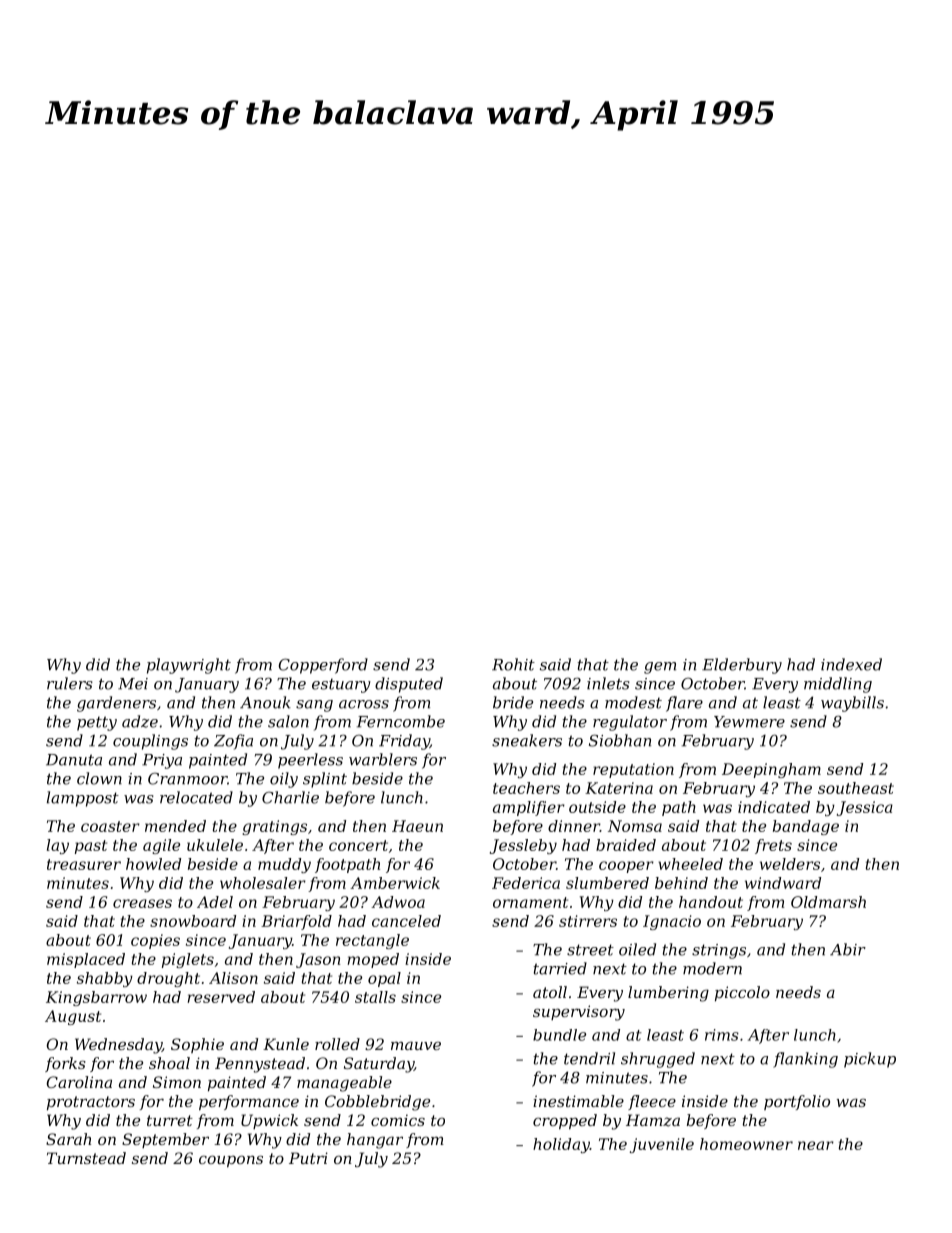 The height and width of the page is (1233, 952). What do you see at coordinates (565, 1121) in the page?
I see `cropped` at bounding box center [565, 1121].
